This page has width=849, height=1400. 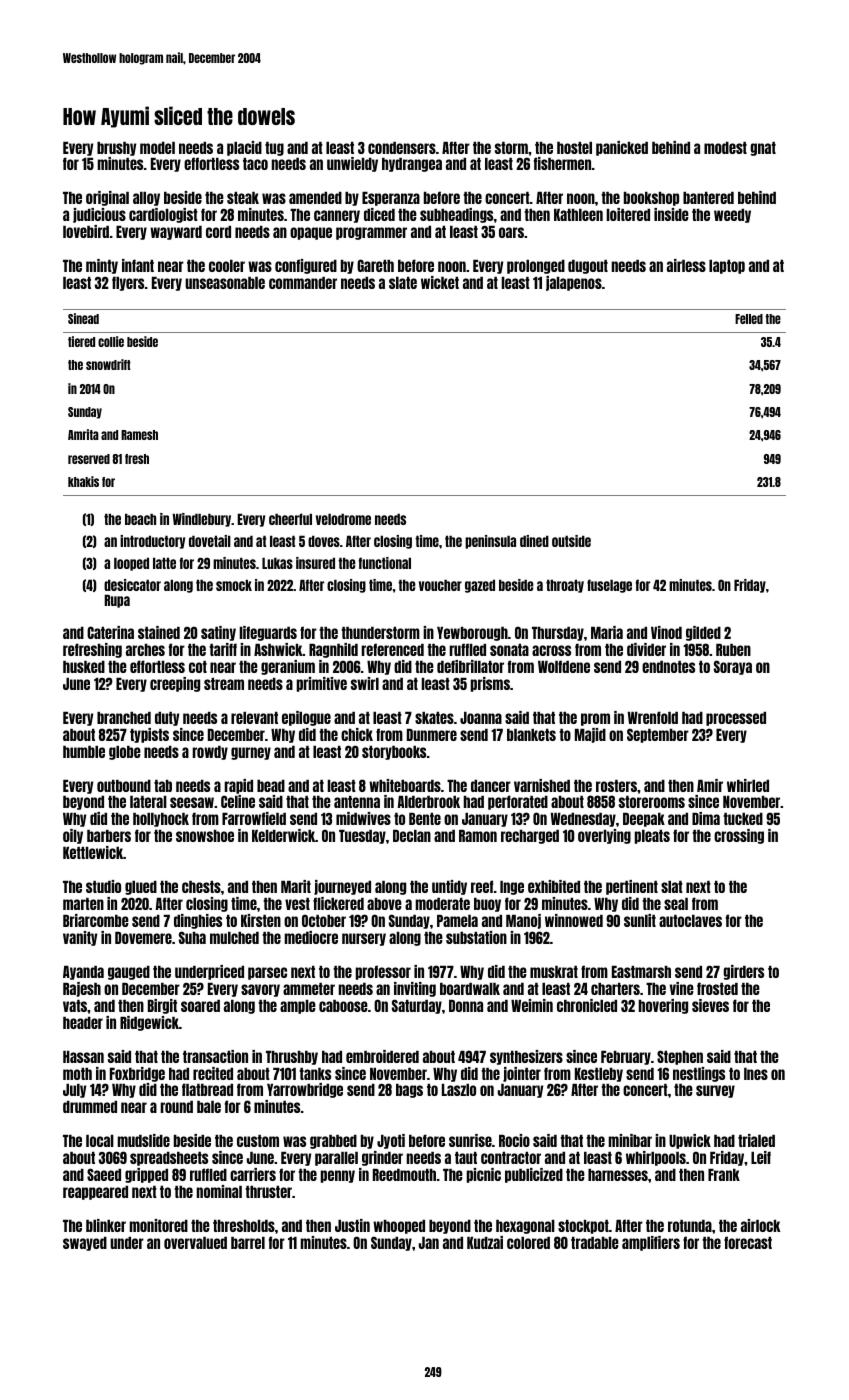 What do you see at coordinates (159, 1225) in the page?
I see `monitored` at bounding box center [159, 1225].
